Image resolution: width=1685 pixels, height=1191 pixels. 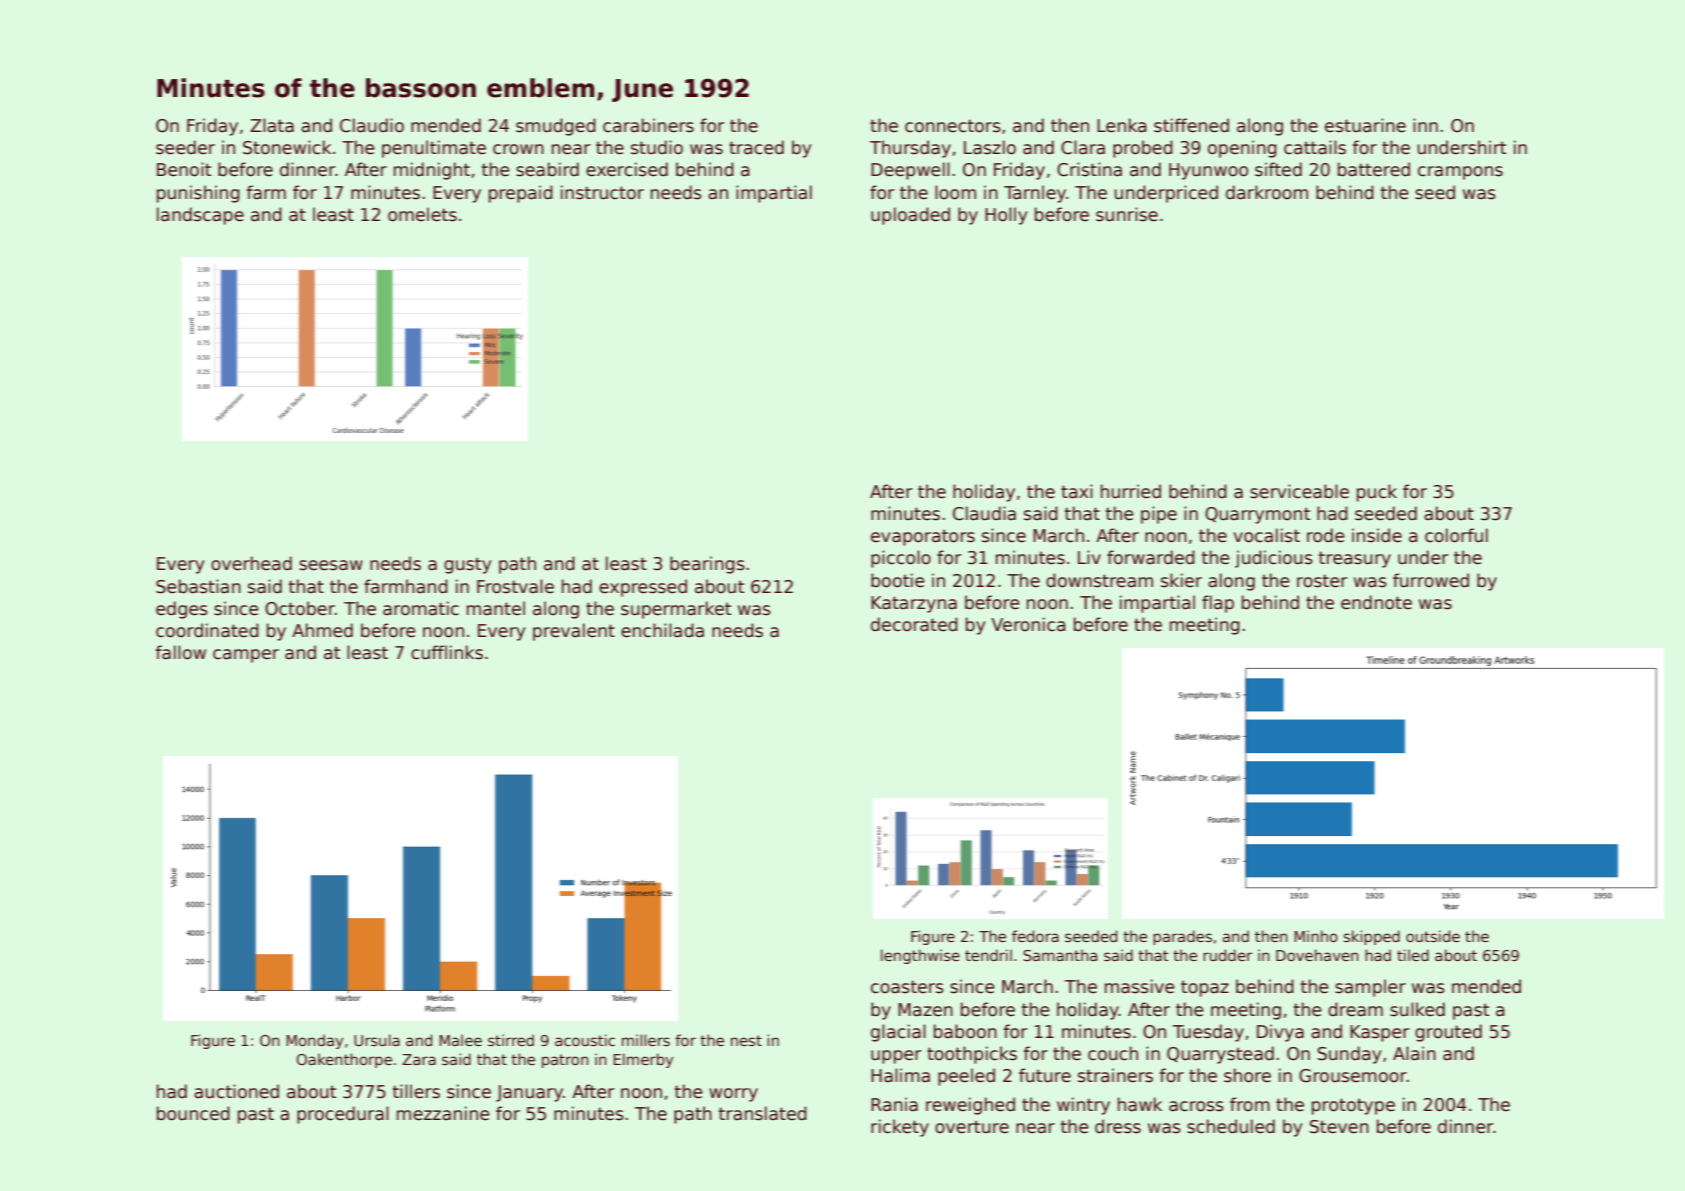 What do you see at coordinates (662, 630) in the page?
I see `enchilada` at bounding box center [662, 630].
